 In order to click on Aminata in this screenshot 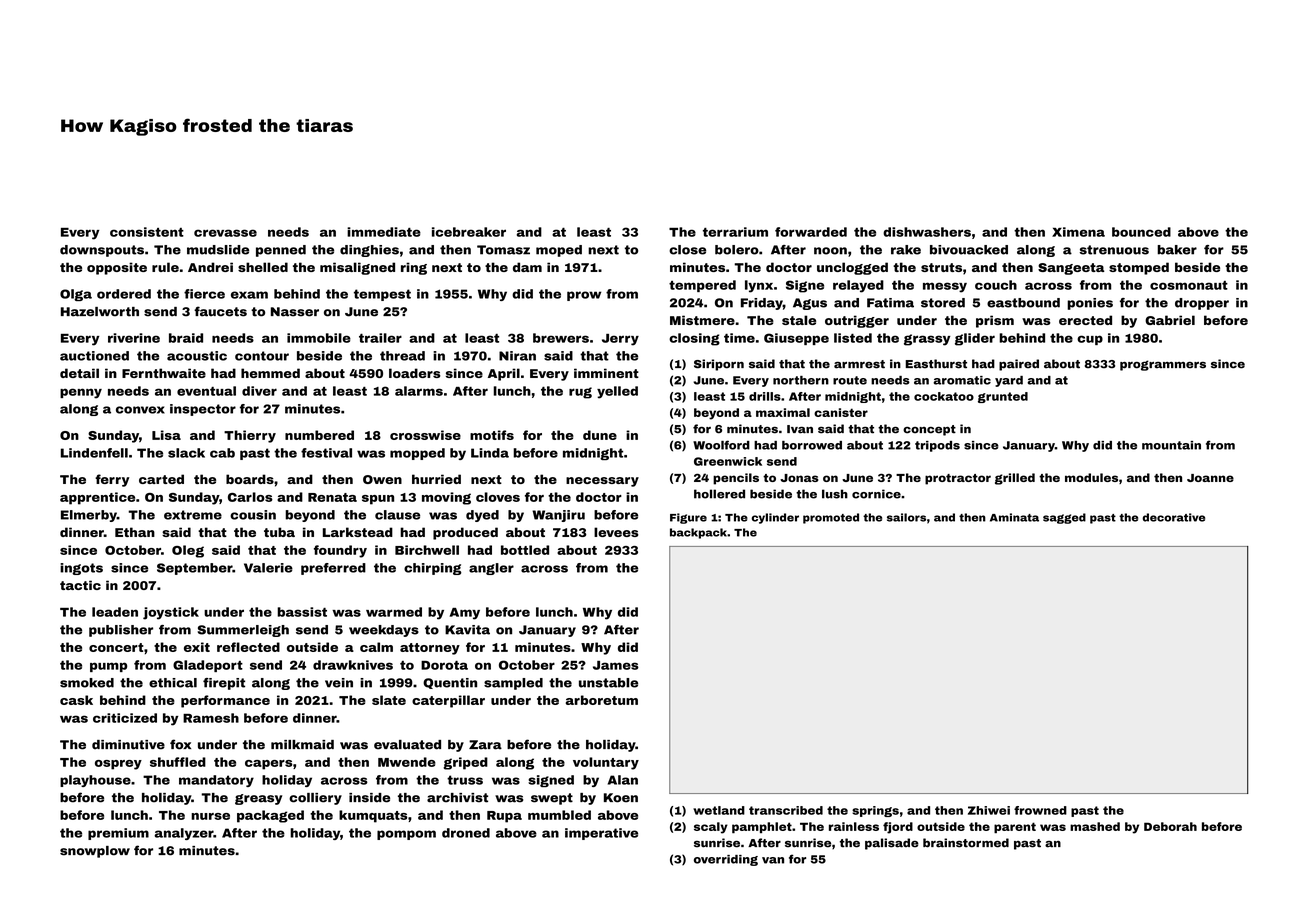, I will do `click(1014, 517)`.
